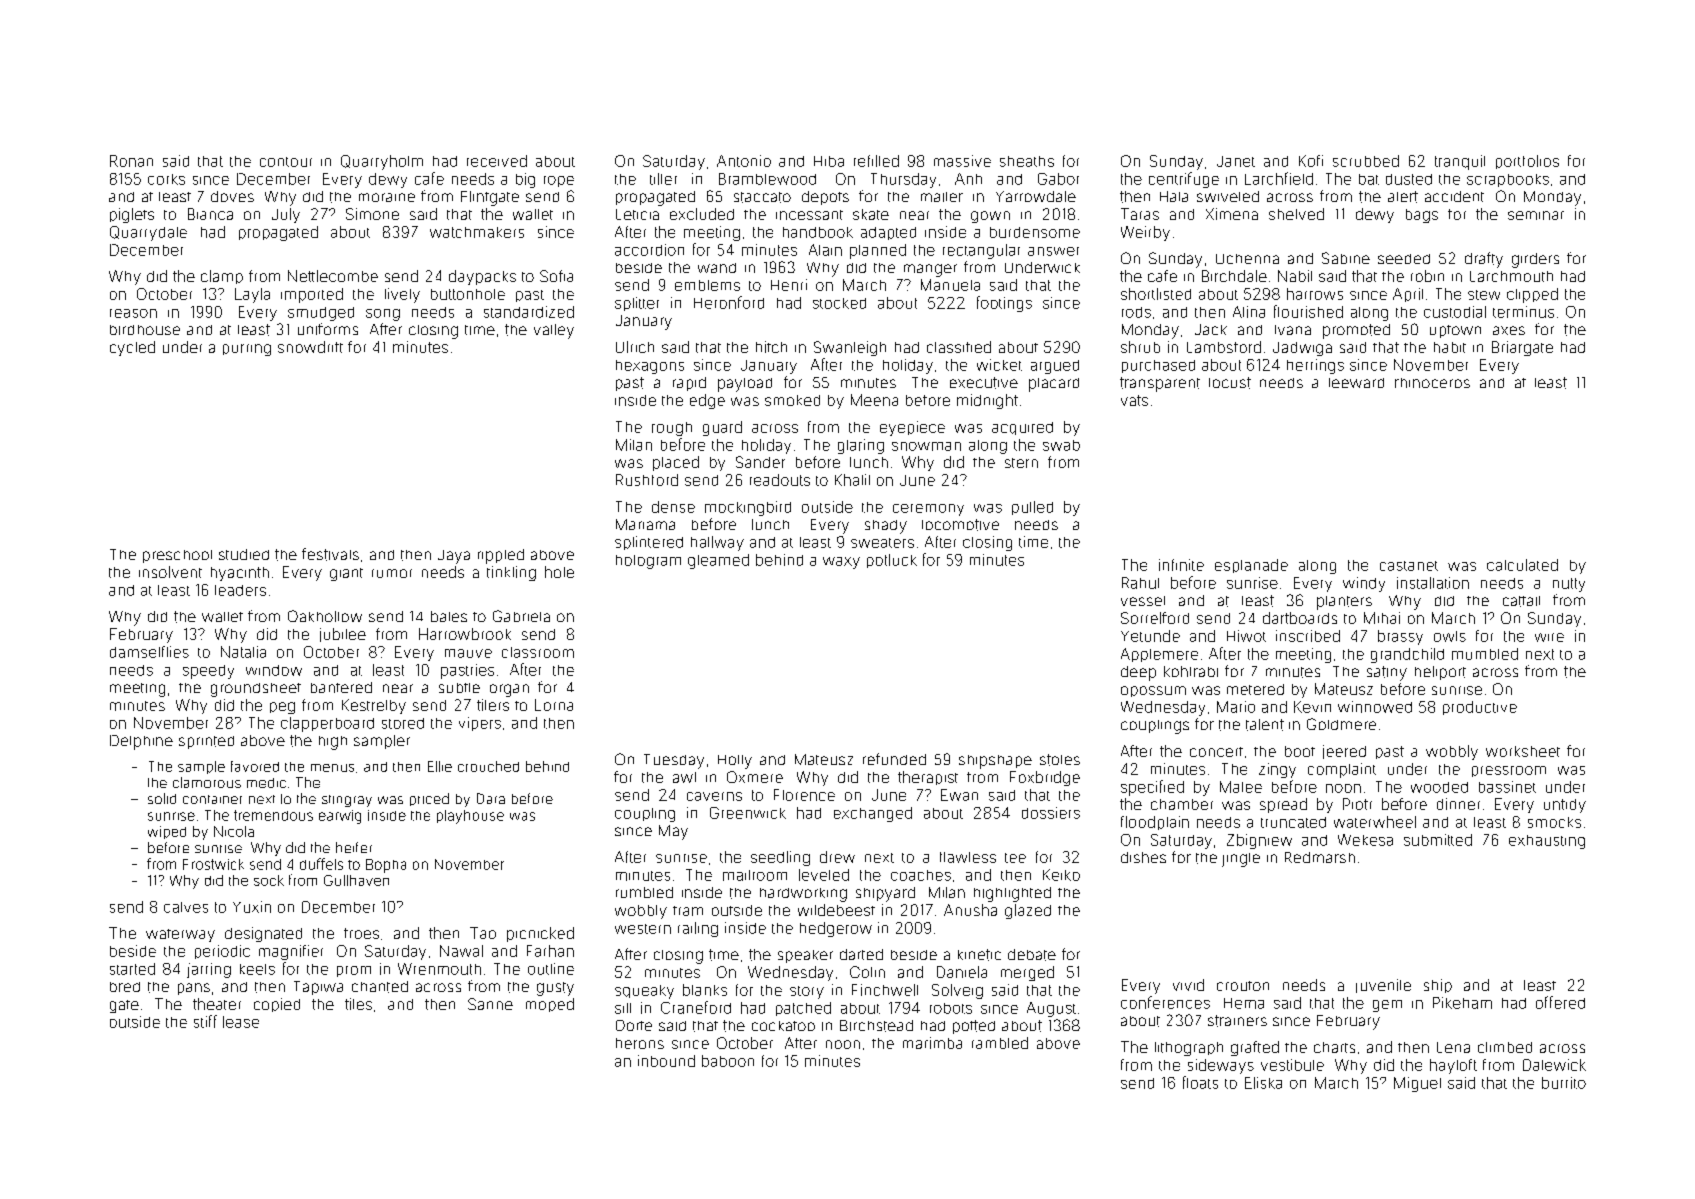 The height and width of the screenshot is (1199, 1695). What do you see at coordinates (1523, 751) in the screenshot?
I see `worksheet` at bounding box center [1523, 751].
